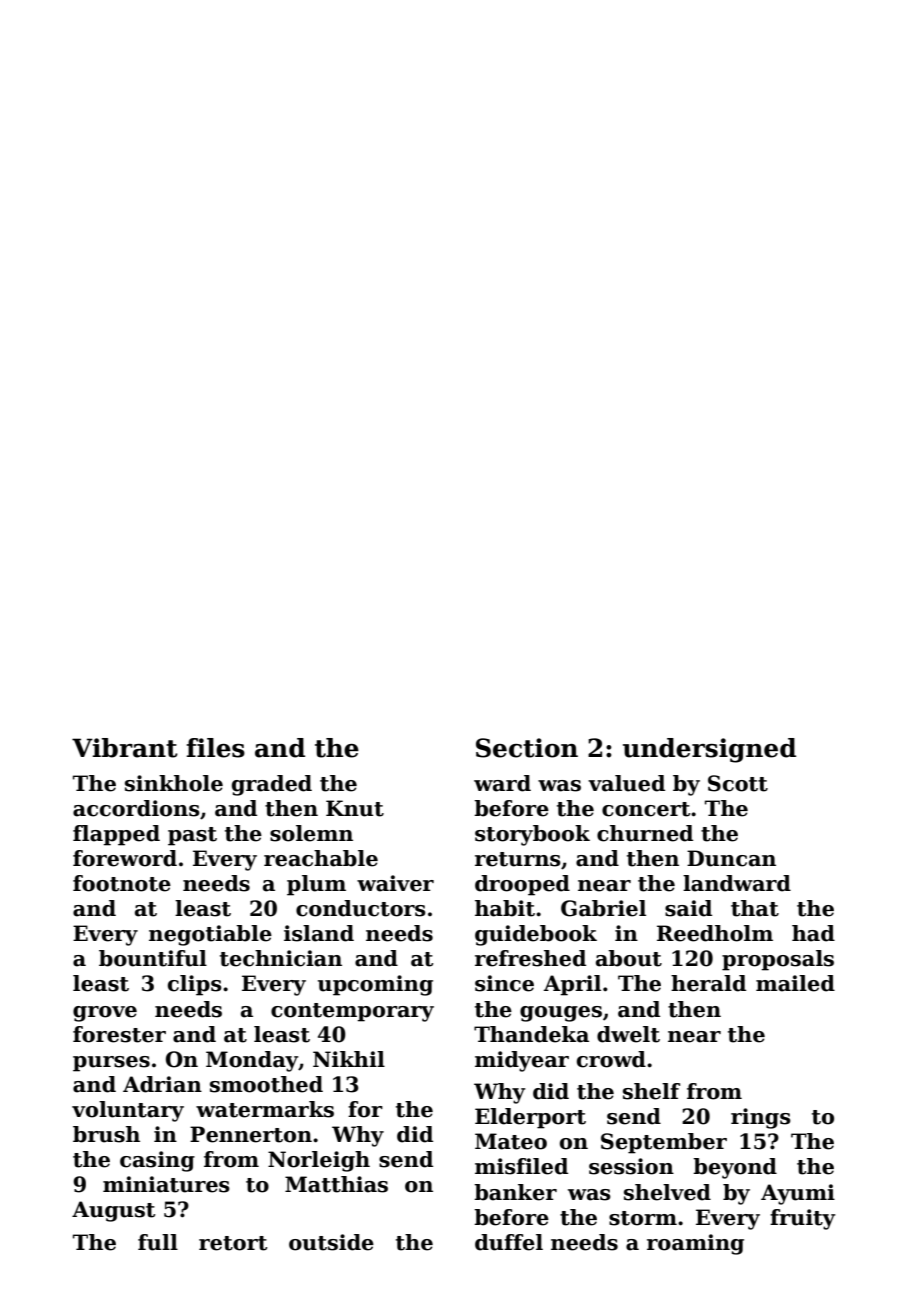 The height and width of the screenshot is (1316, 908). Describe the element at coordinates (709, 750) in the screenshot. I see `undersigned` at that location.
